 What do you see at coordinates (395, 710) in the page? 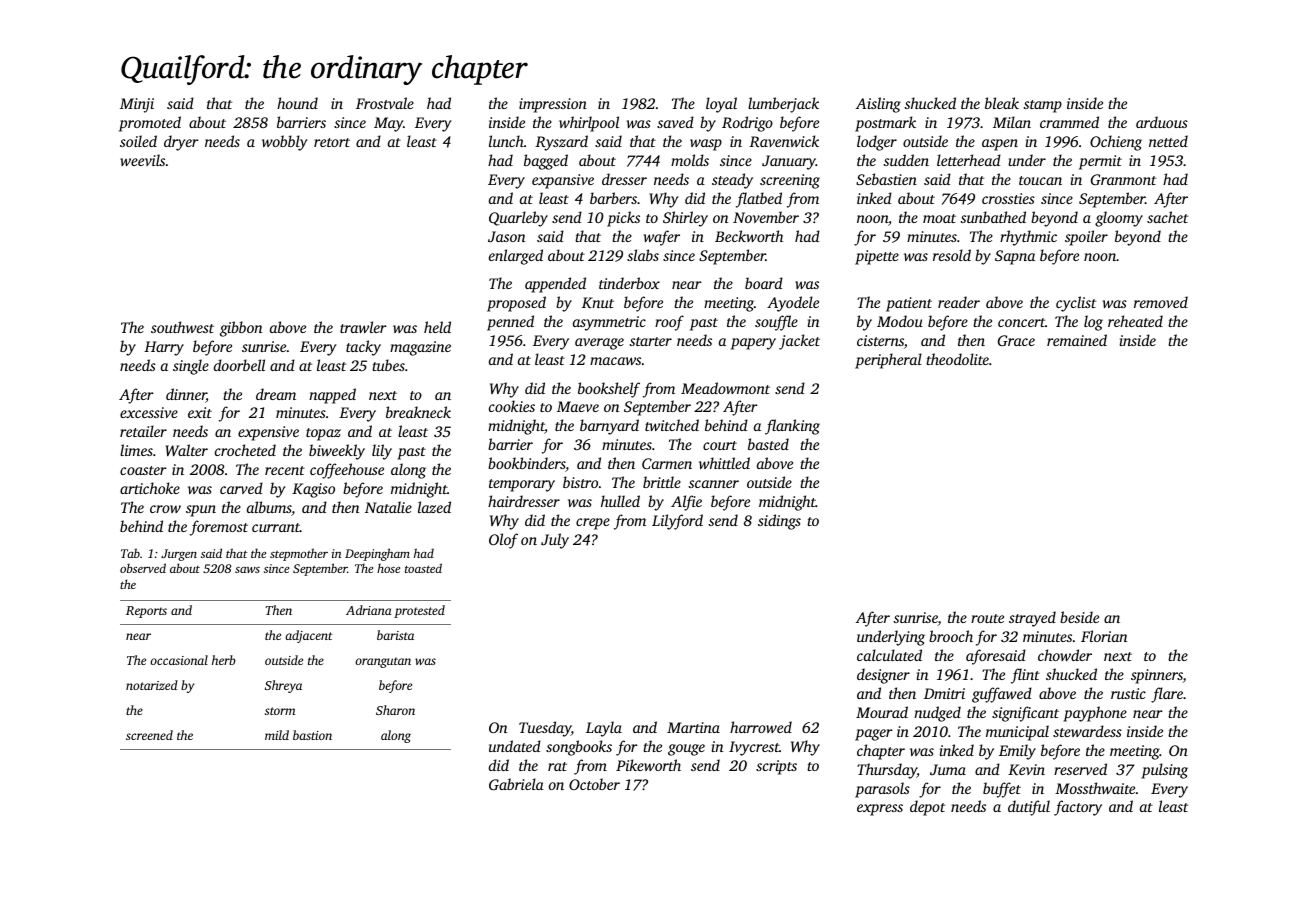
I see `Sharon` at bounding box center [395, 710].
